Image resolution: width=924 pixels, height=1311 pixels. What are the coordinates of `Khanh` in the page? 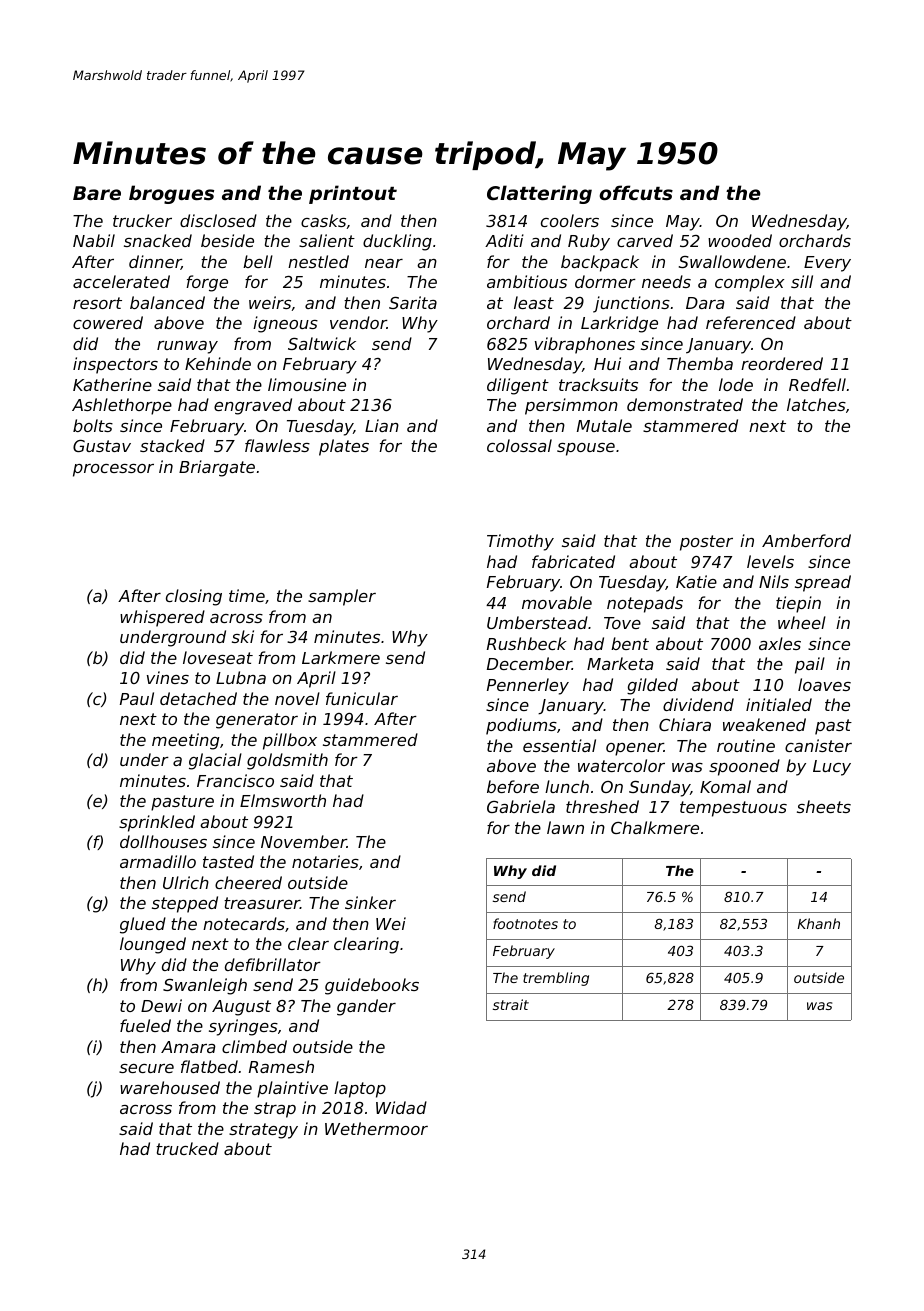 It's located at (818, 923).
